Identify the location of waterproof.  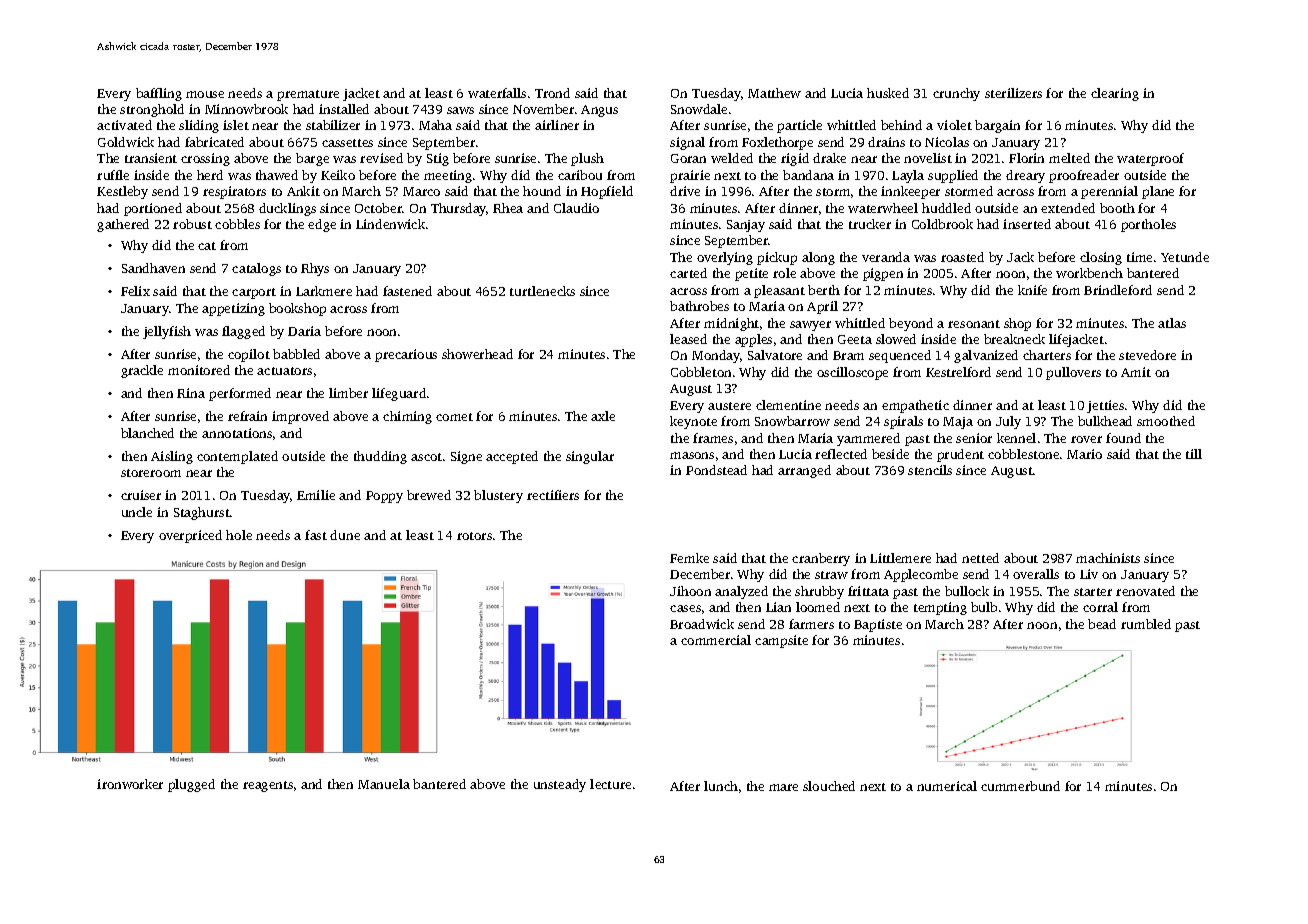
(1150, 159).
